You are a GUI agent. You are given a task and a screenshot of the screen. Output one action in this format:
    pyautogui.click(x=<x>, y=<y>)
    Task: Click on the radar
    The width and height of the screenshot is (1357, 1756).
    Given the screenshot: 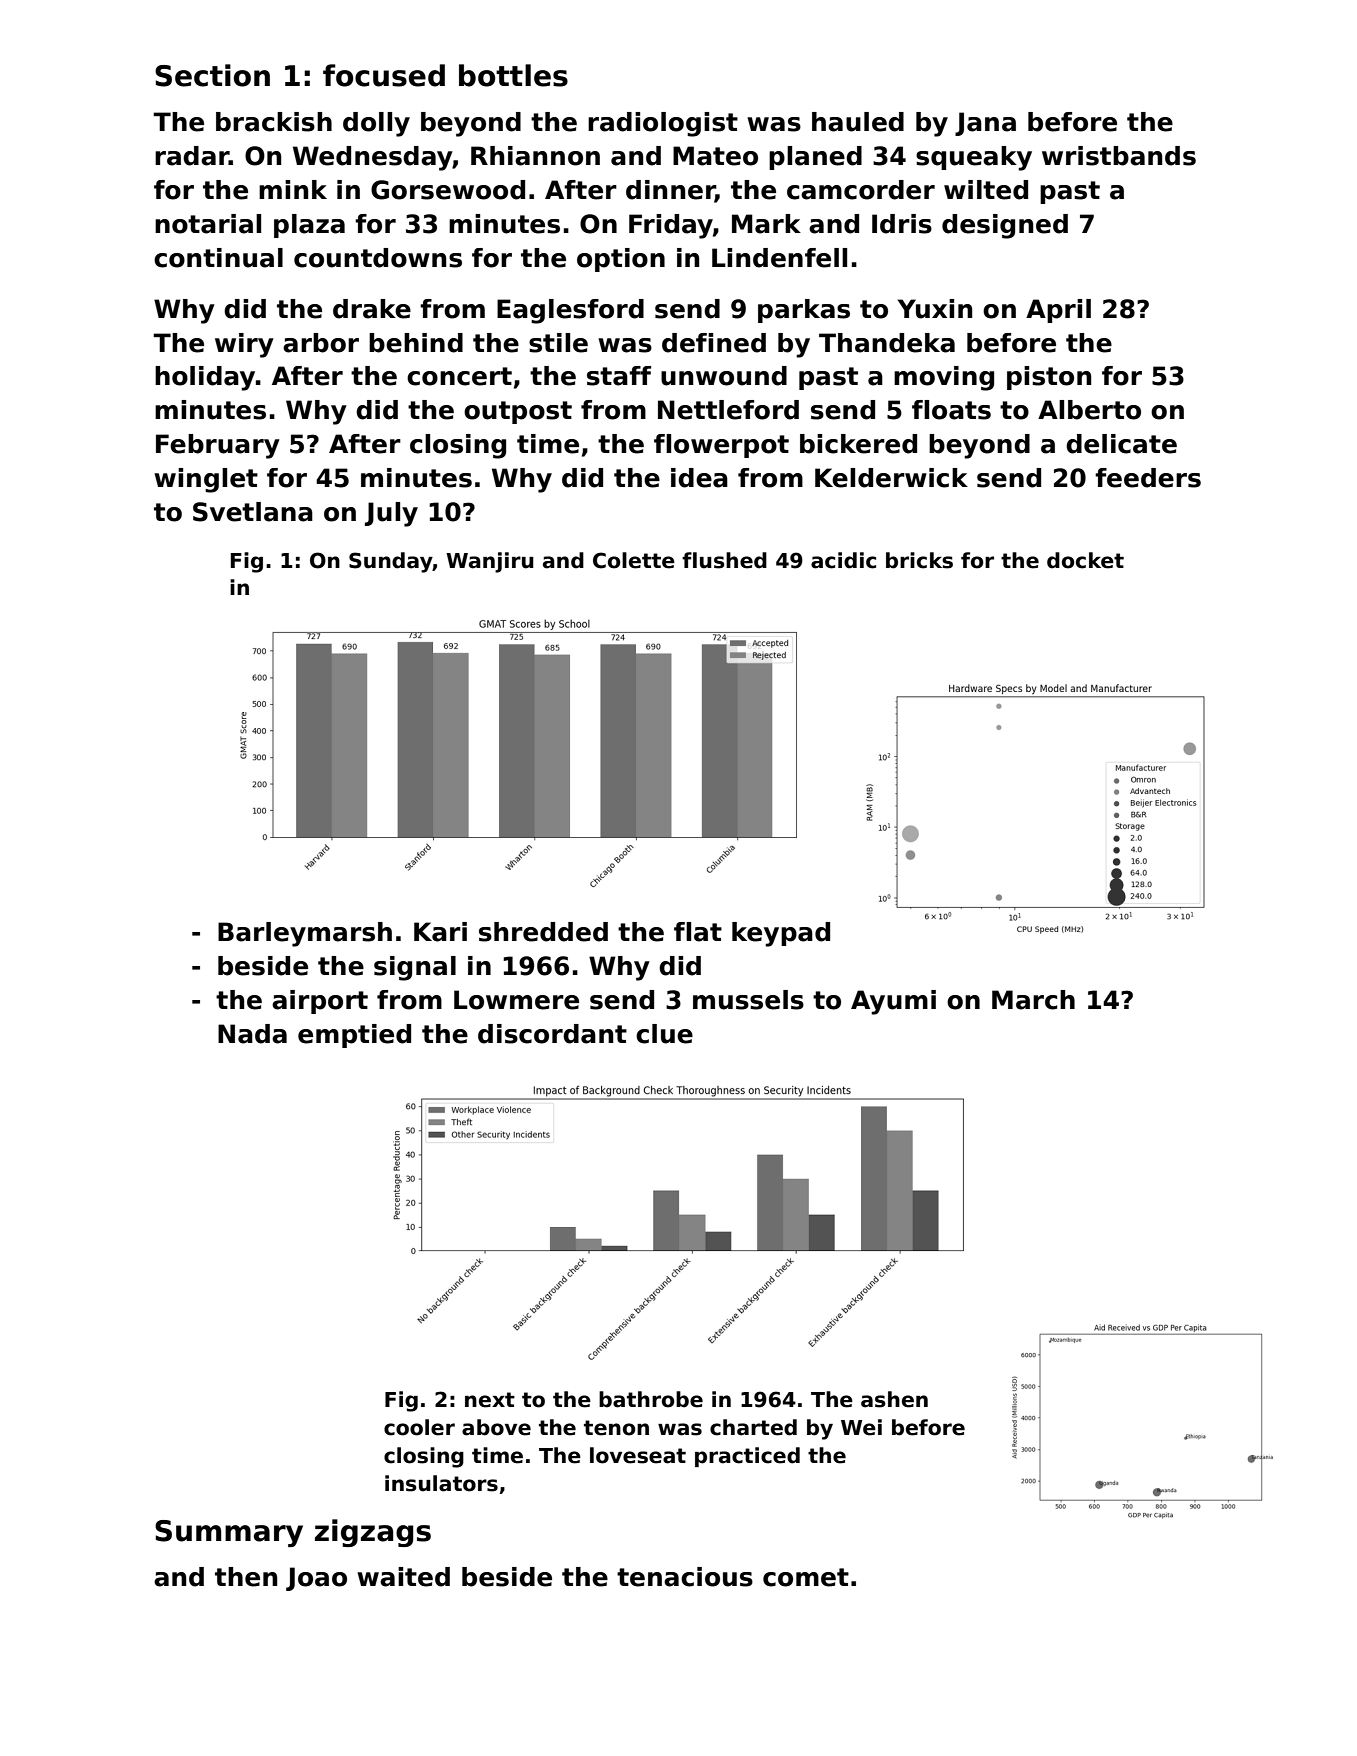 What is the action you would take?
    pyautogui.click(x=192, y=156)
